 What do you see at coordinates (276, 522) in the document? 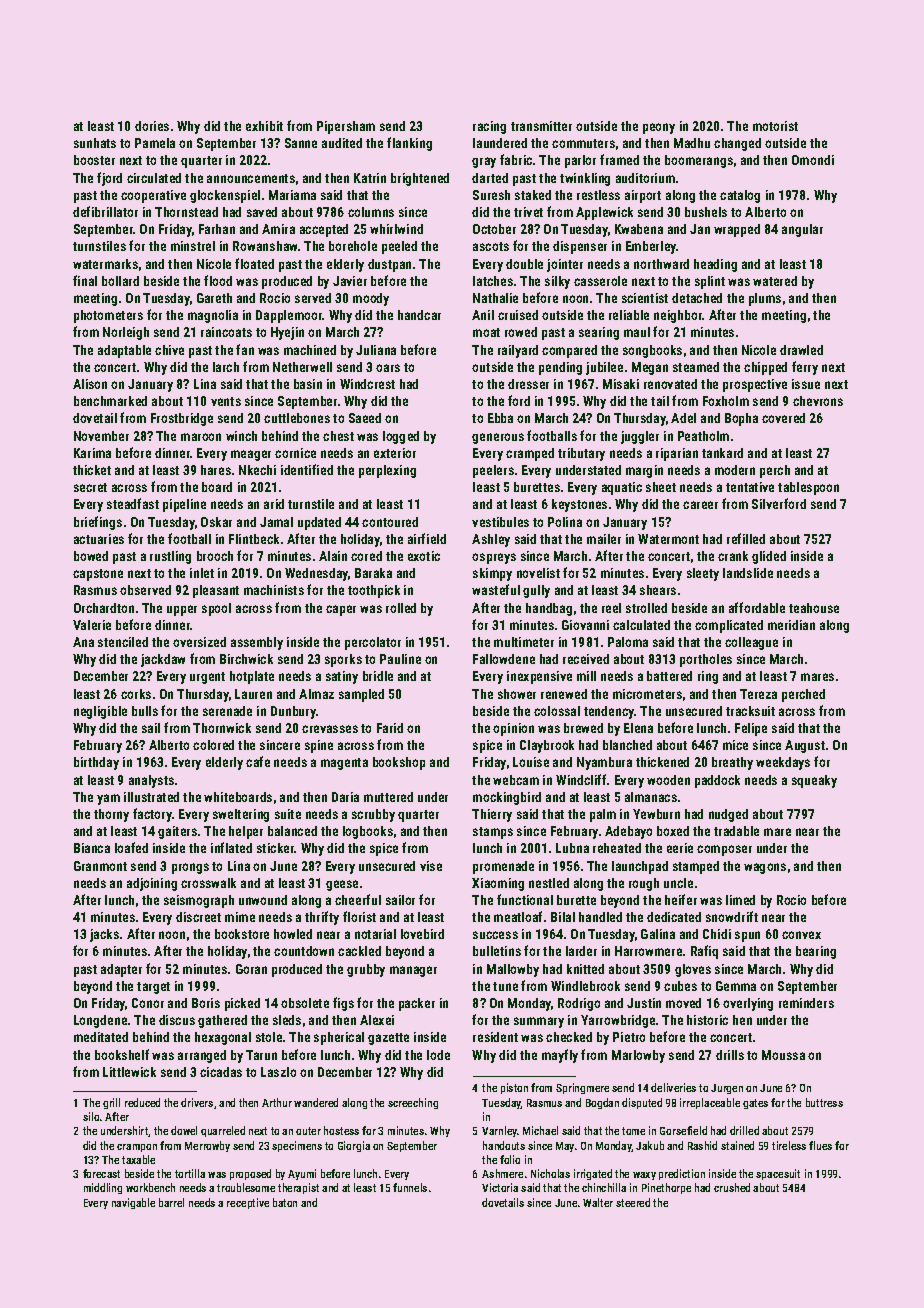
I see `Jamal` at bounding box center [276, 522].
